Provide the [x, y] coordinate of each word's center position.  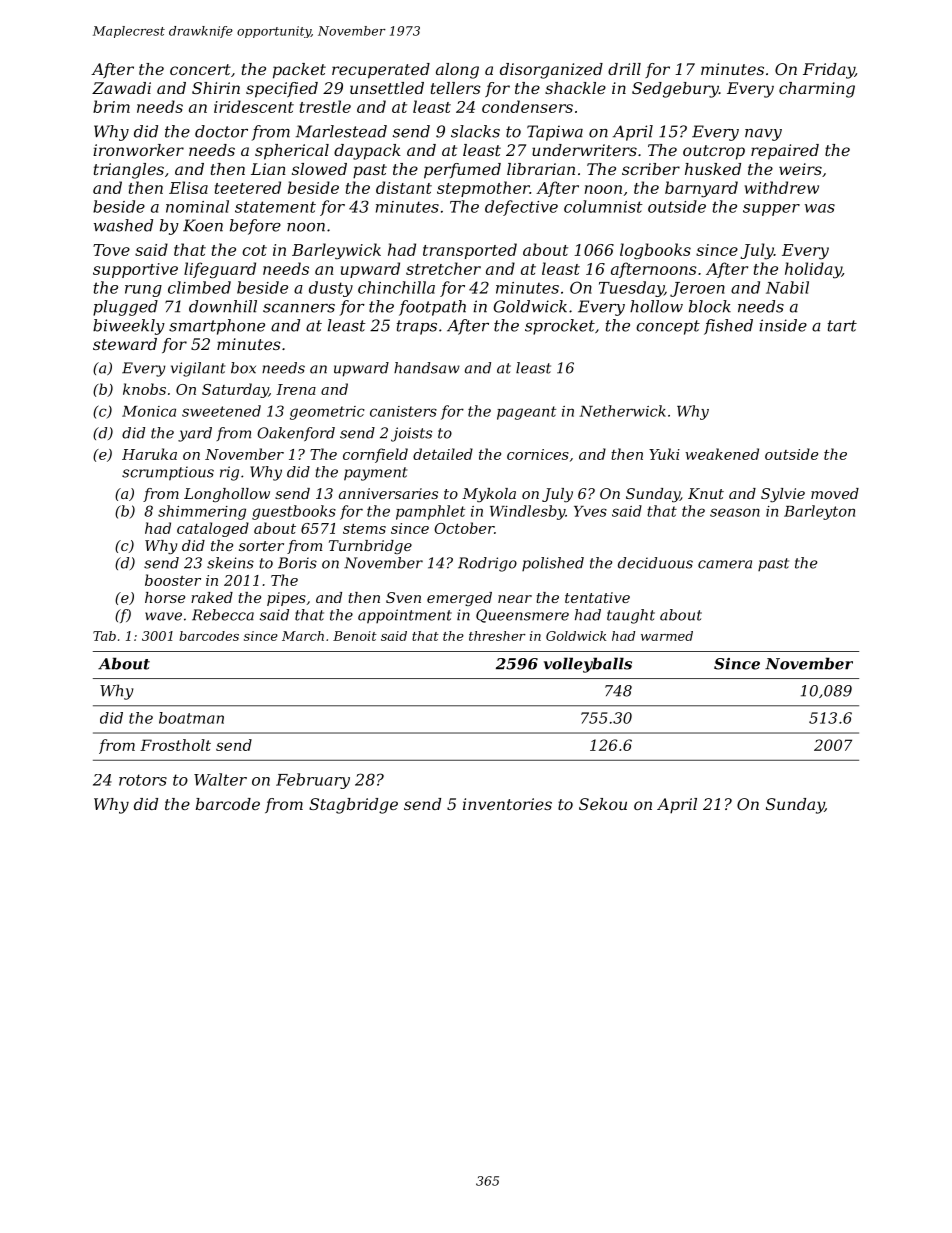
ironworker [138, 150]
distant [404, 187]
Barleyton [819, 512]
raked [212, 597]
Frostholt [175, 745]
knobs [144, 389]
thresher [497, 636]
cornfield [375, 455]
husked [713, 169]
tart [842, 326]
